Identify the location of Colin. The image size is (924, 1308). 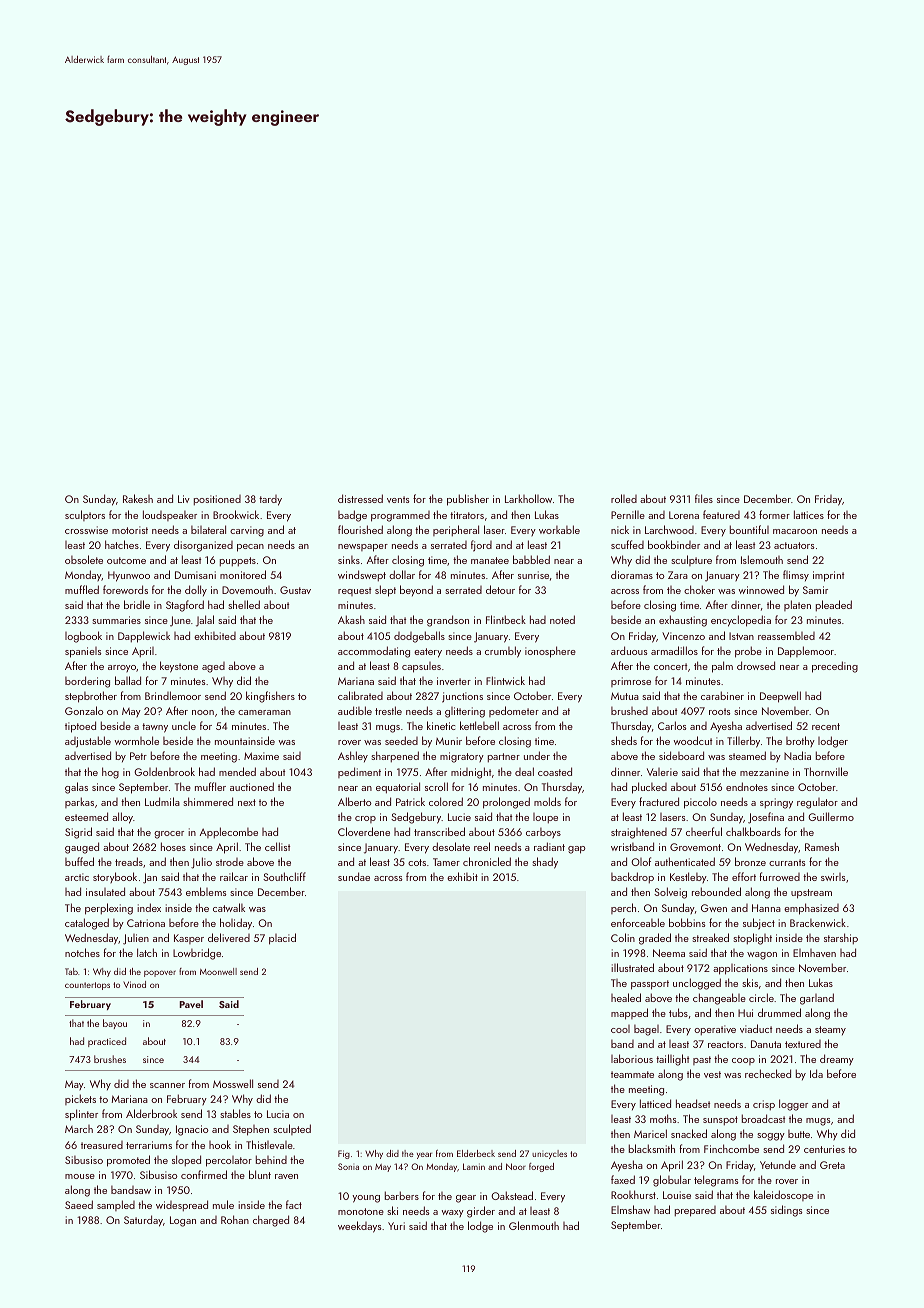
(623, 937).
